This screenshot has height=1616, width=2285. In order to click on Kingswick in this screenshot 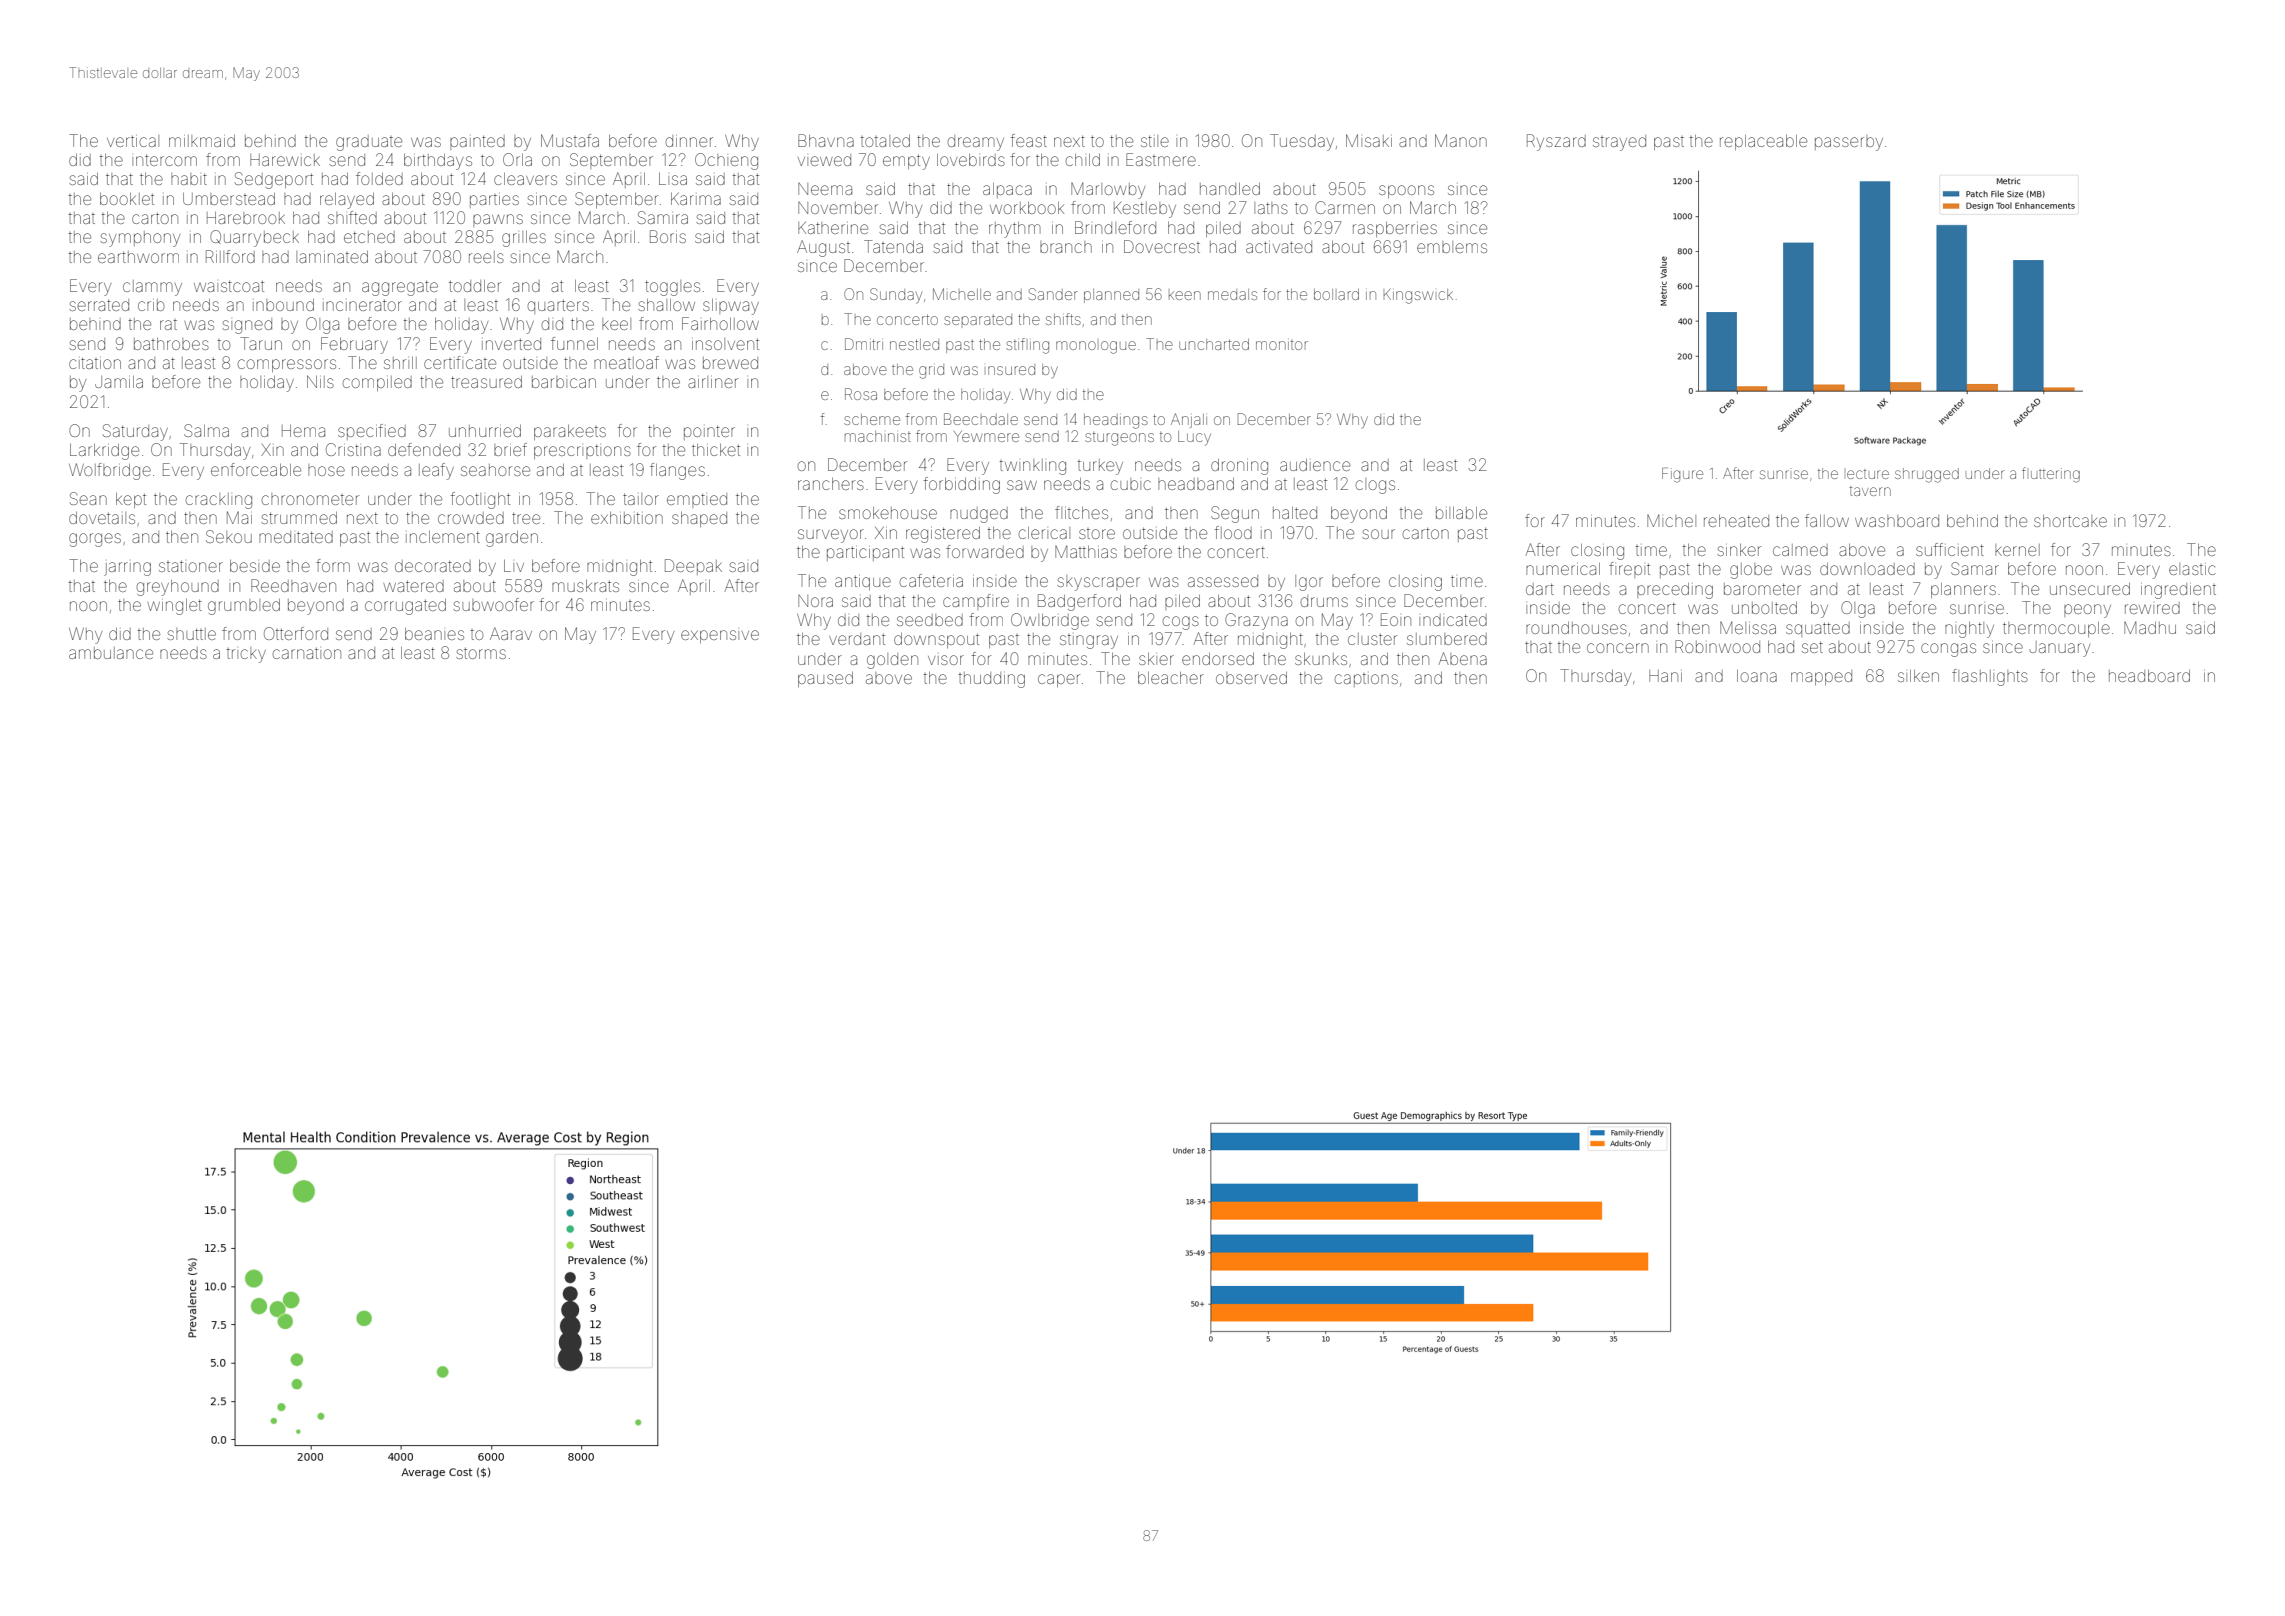, I will do `click(1418, 296)`.
